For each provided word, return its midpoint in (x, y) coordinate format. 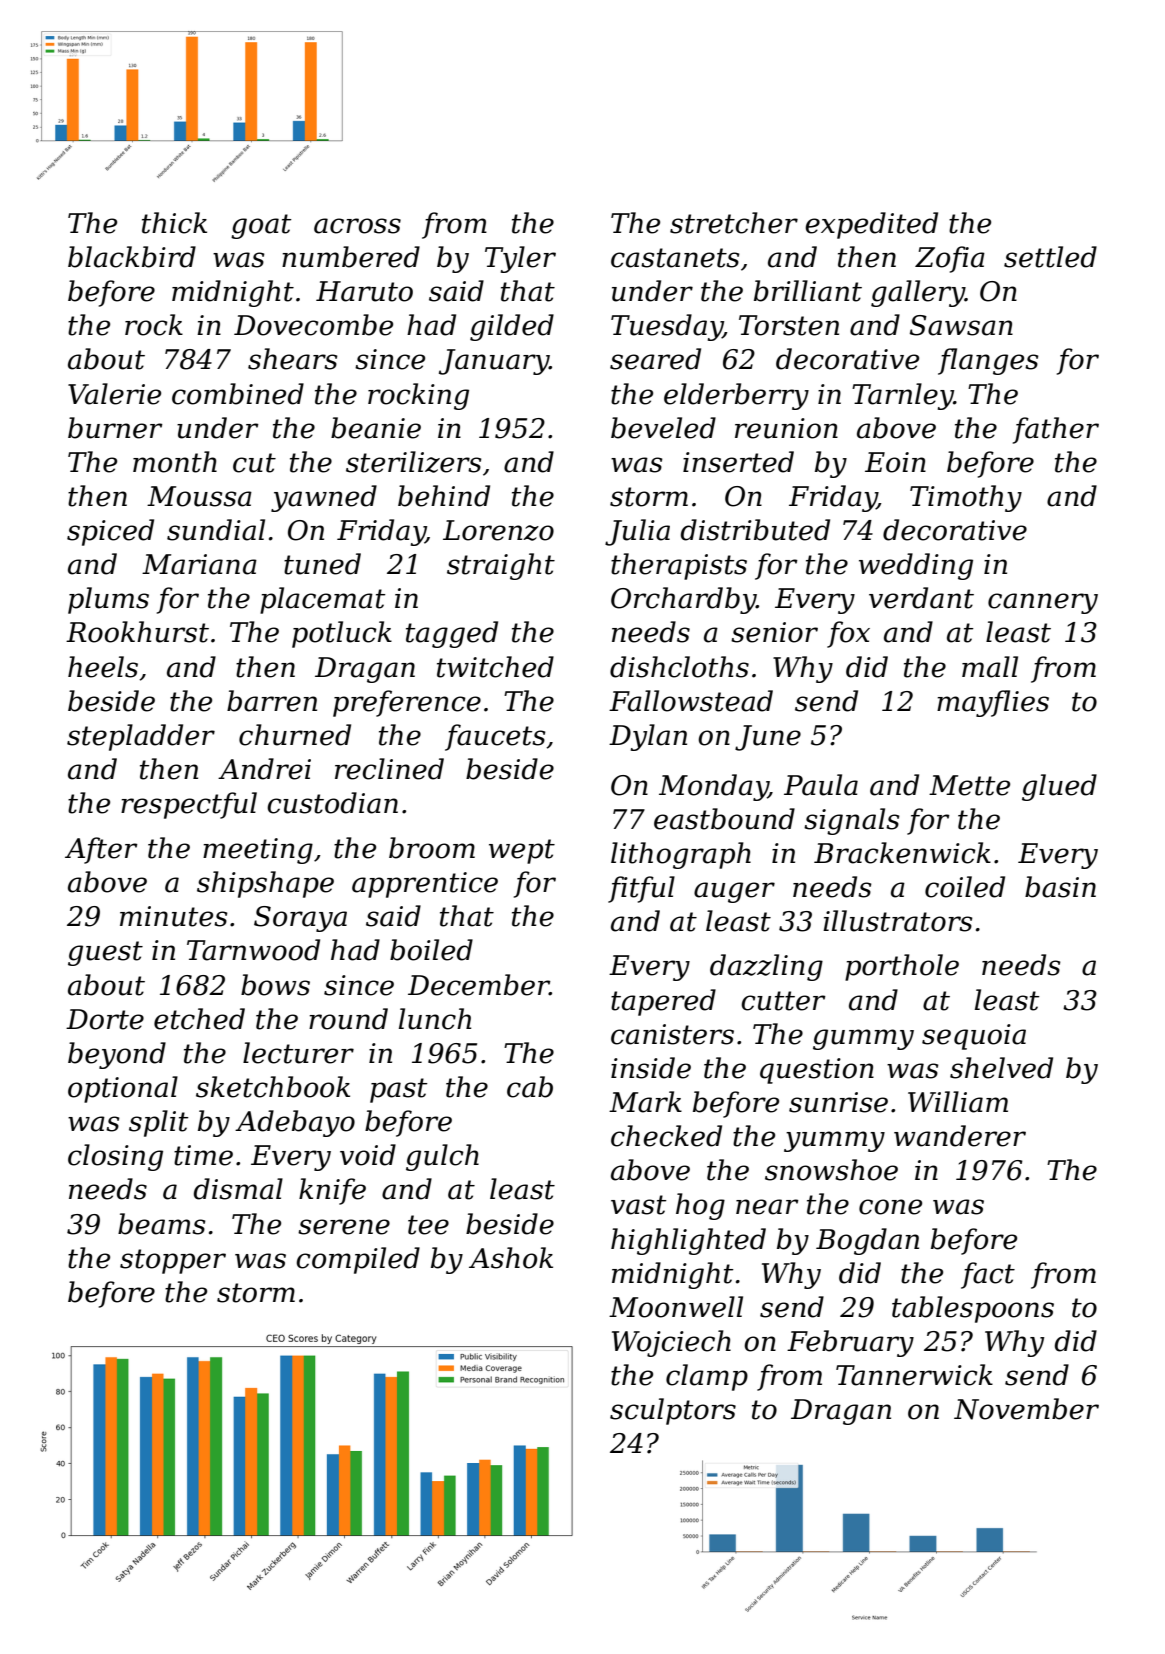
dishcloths (679, 667)
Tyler (520, 259)
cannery (1043, 603)
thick (174, 223)
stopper (173, 1261)
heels (103, 667)
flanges (988, 361)
